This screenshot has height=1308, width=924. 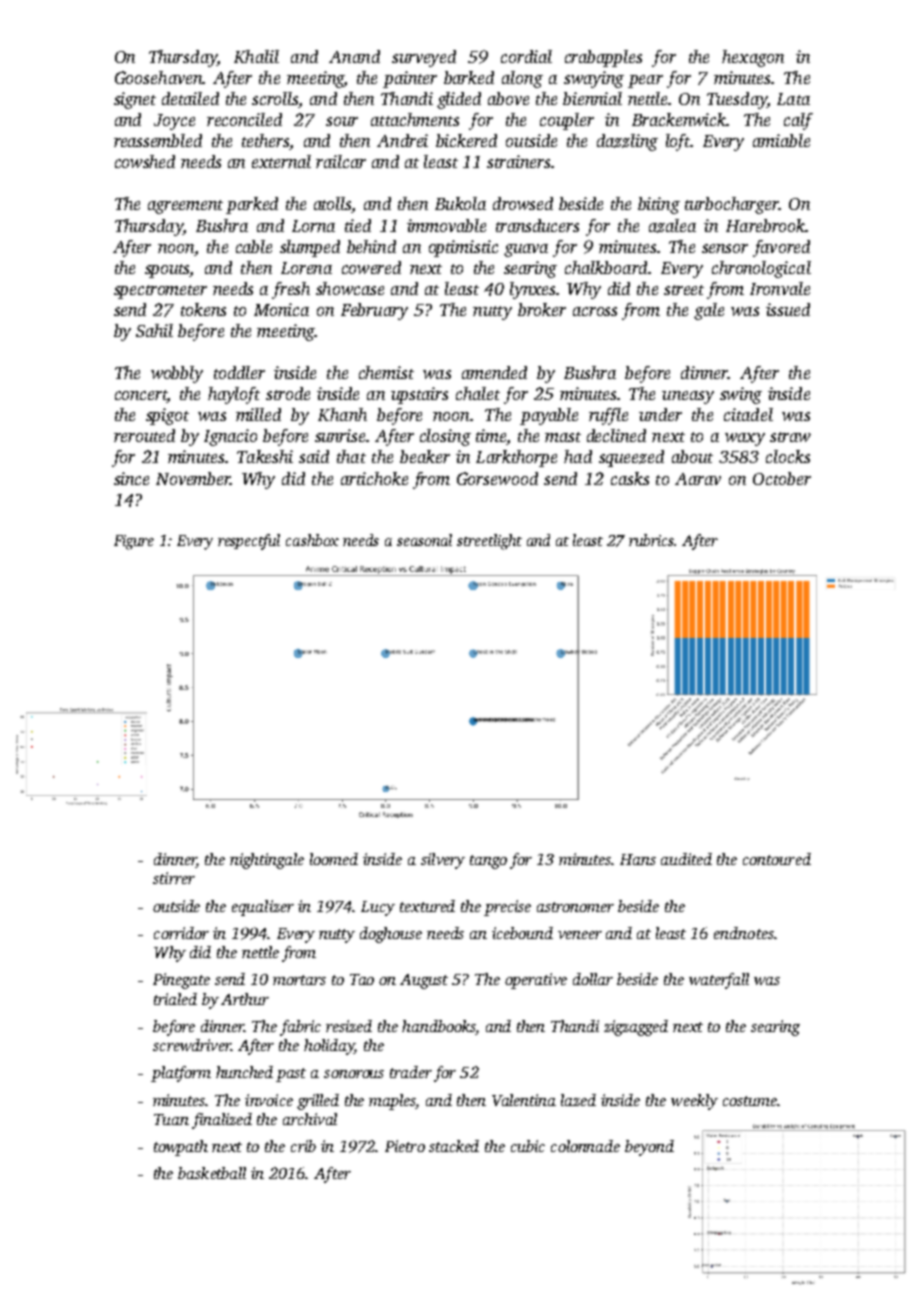 What do you see at coordinates (312, 540) in the screenshot?
I see `cashbox` at bounding box center [312, 540].
